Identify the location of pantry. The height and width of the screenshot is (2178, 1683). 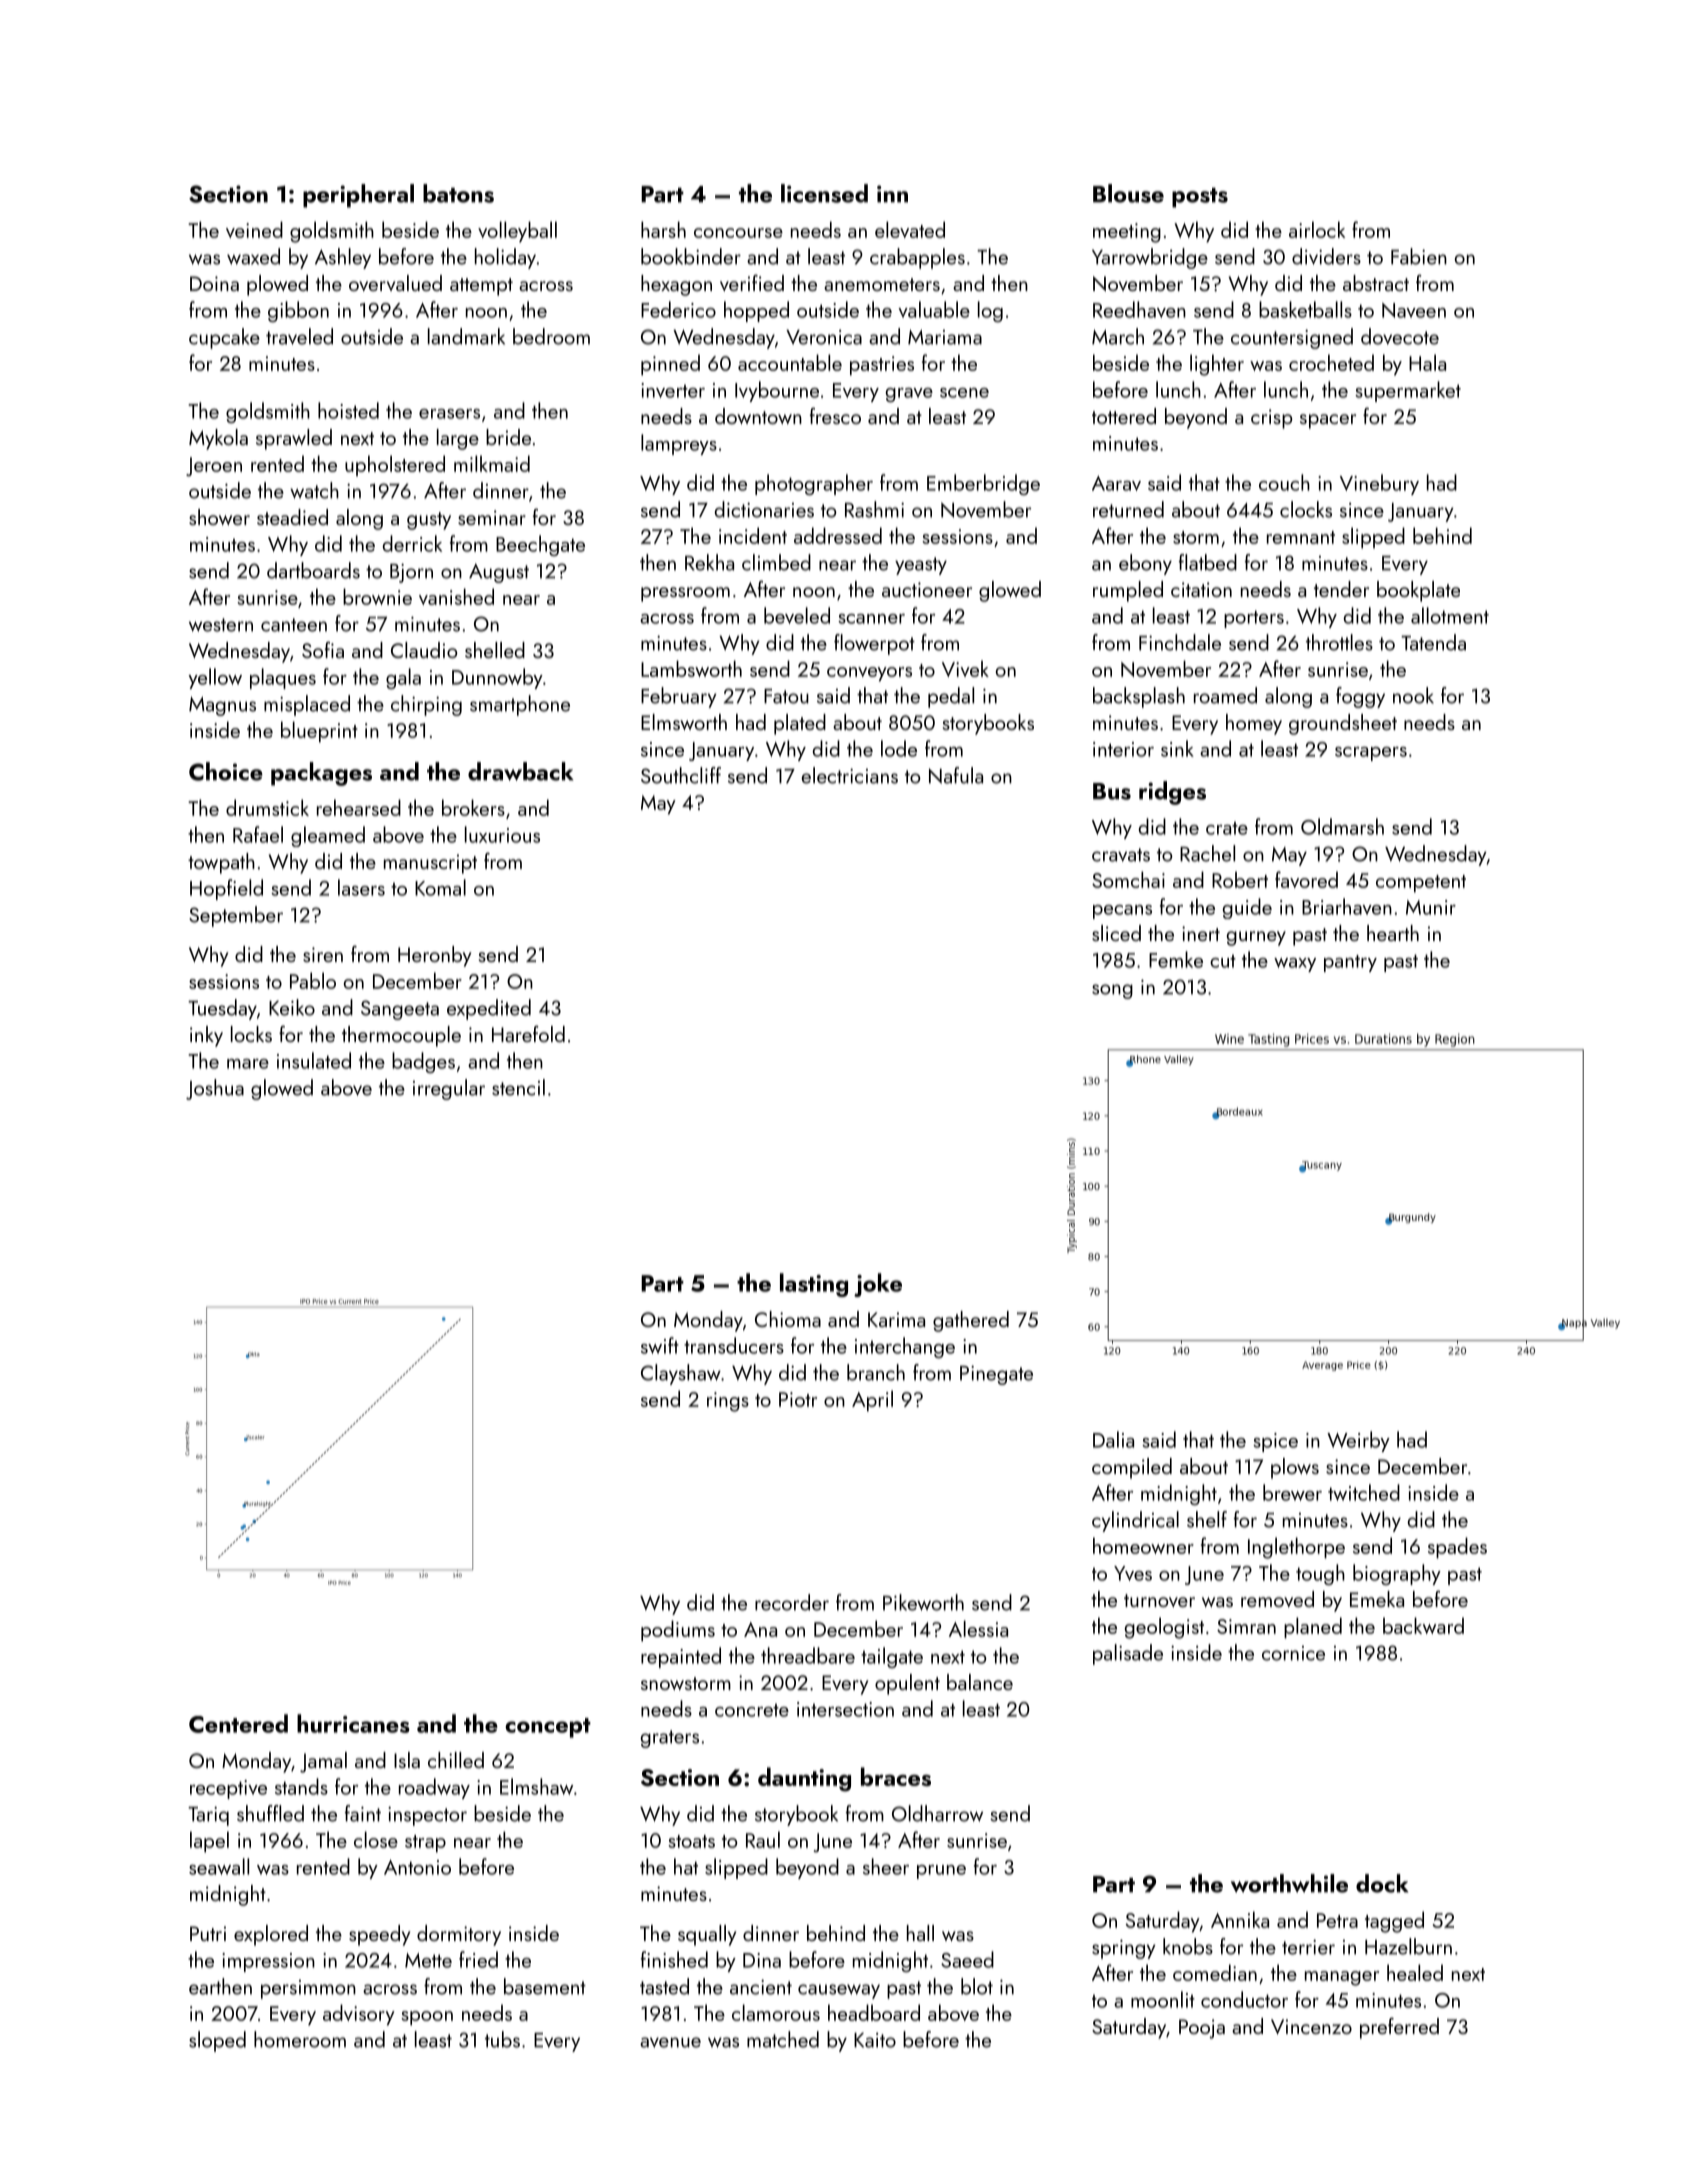
(1350, 963).
